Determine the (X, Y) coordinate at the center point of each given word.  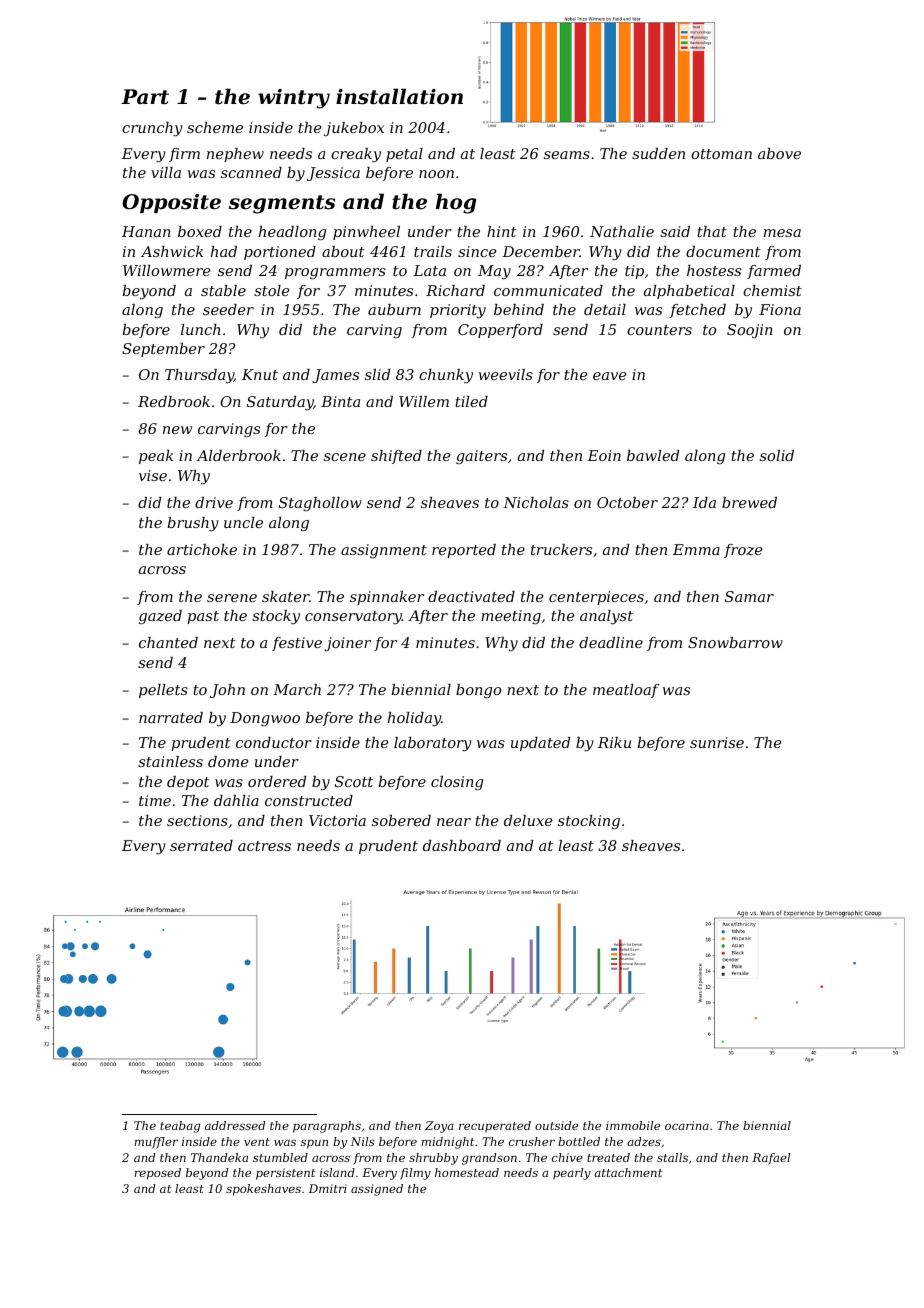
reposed (157, 1174)
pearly (572, 1174)
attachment (628, 1172)
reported (464, 551)
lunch (200, 329)
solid (777, 455)
